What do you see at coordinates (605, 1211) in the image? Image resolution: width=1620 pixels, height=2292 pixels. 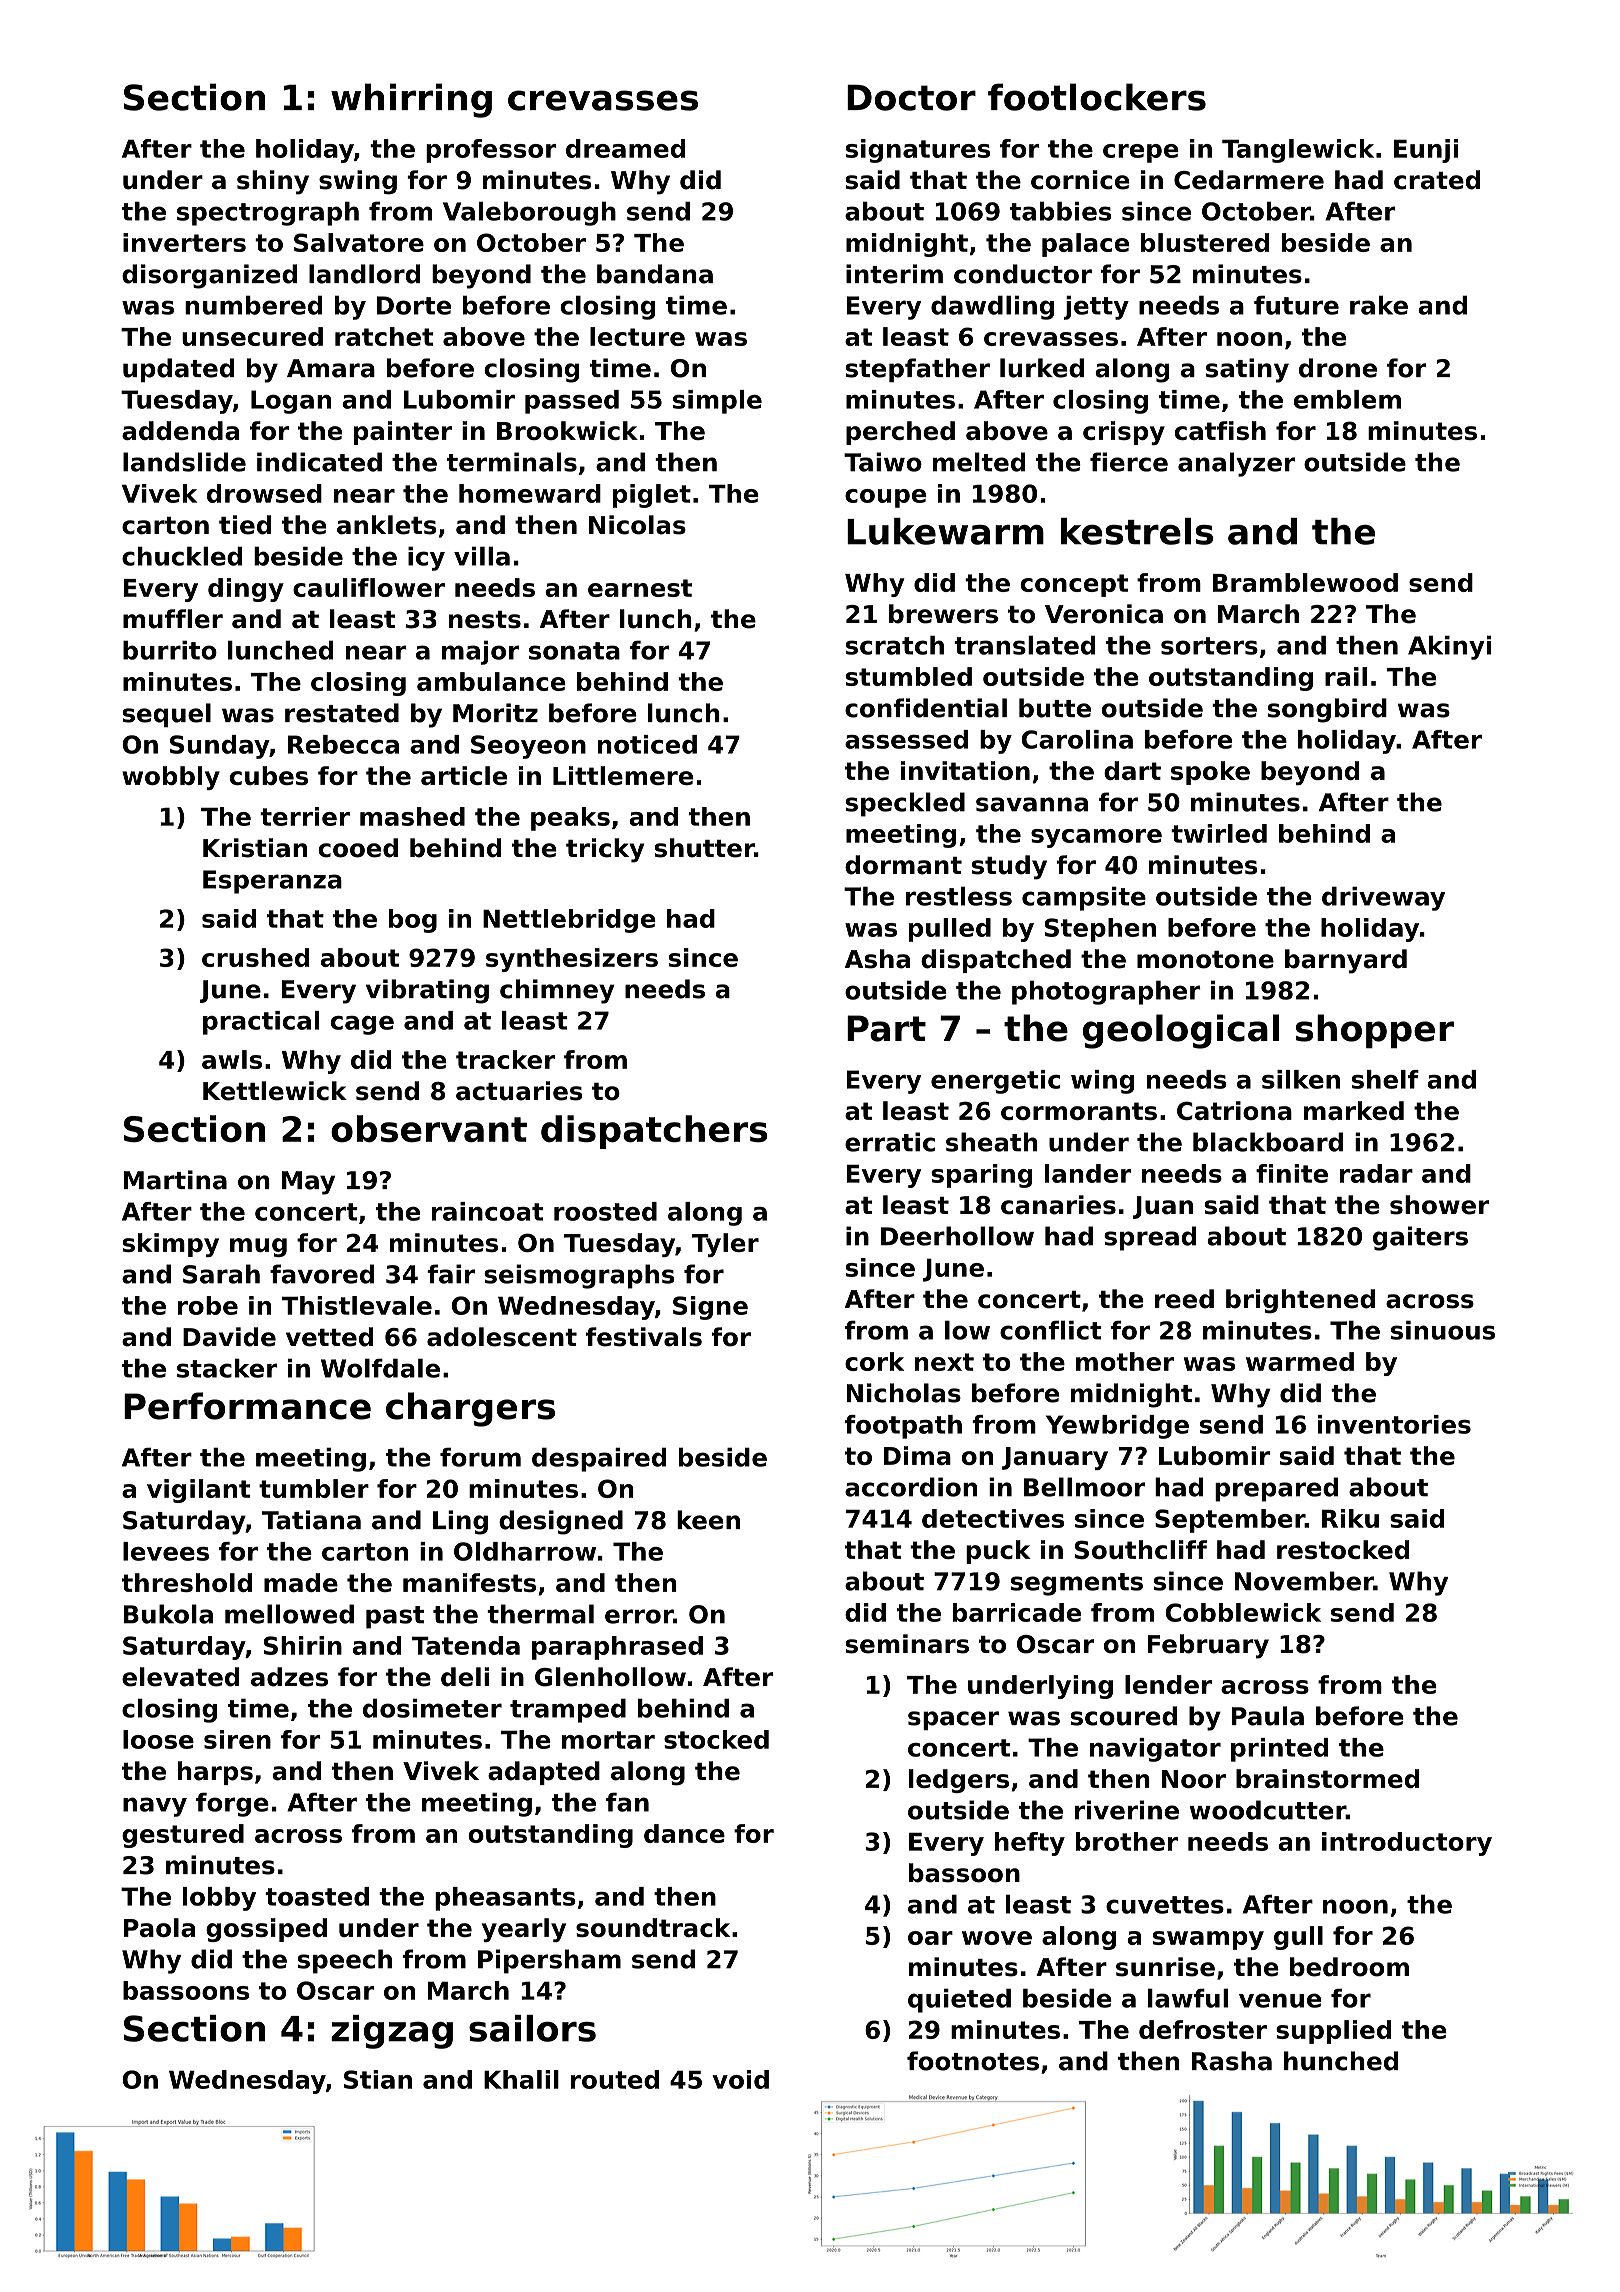 I see `roosted` at bounding box center [605, 1211].
